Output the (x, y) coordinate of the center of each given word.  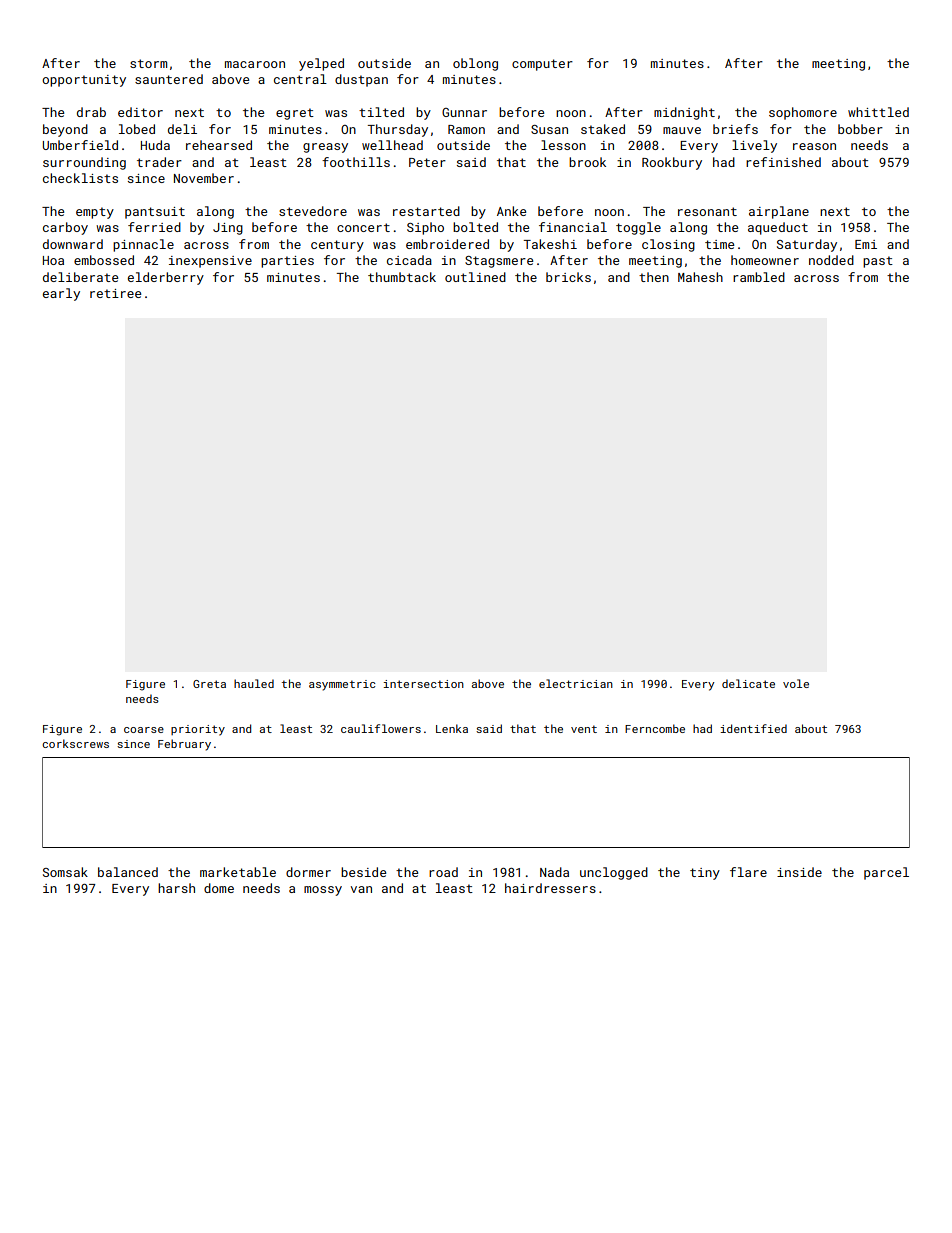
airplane (779, 212)
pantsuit (155, 213)
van (361, 889)
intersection (423, 684)
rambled (759, 277)
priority (198, 730)
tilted (381, 112)
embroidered (447, 244)
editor (140, 112)
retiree (115, 293)
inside (799, 872)
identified (753, 728)
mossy (323, 891)
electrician (576, 683)
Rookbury (672, 163)
